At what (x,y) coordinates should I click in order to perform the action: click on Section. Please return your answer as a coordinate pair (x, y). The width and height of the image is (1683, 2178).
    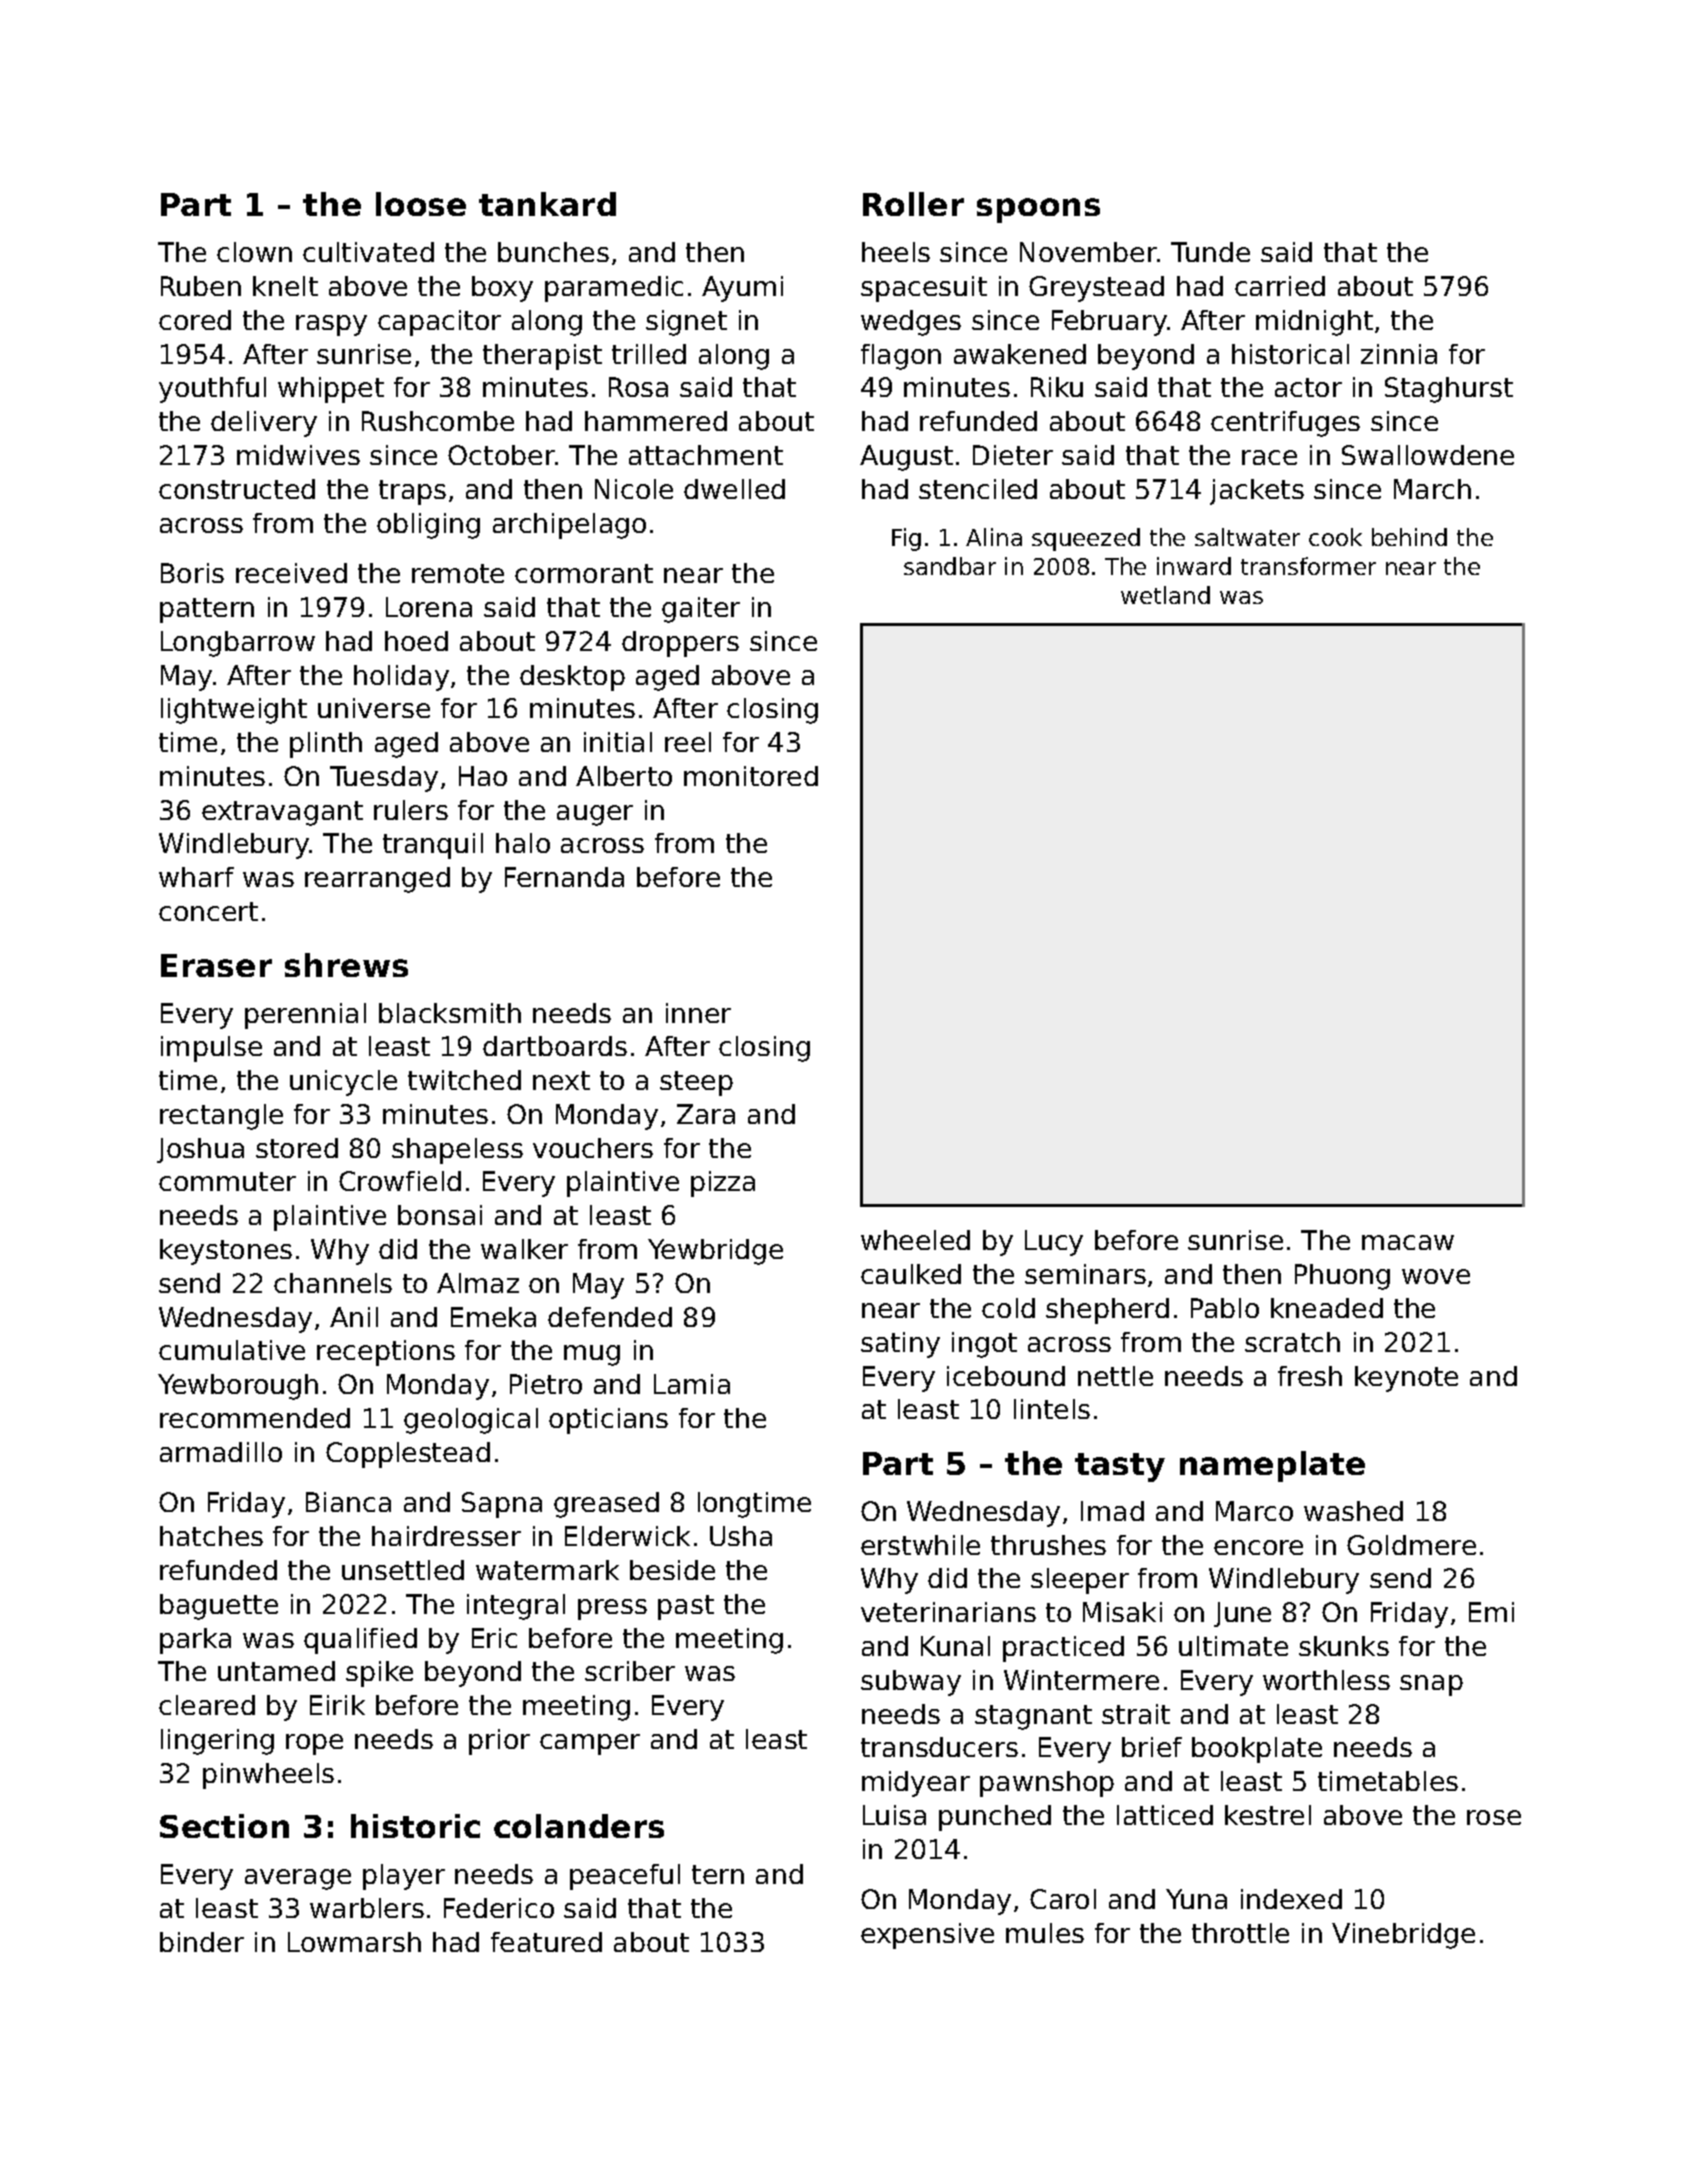
    Looking at the image, I should click on (224, 1826).
